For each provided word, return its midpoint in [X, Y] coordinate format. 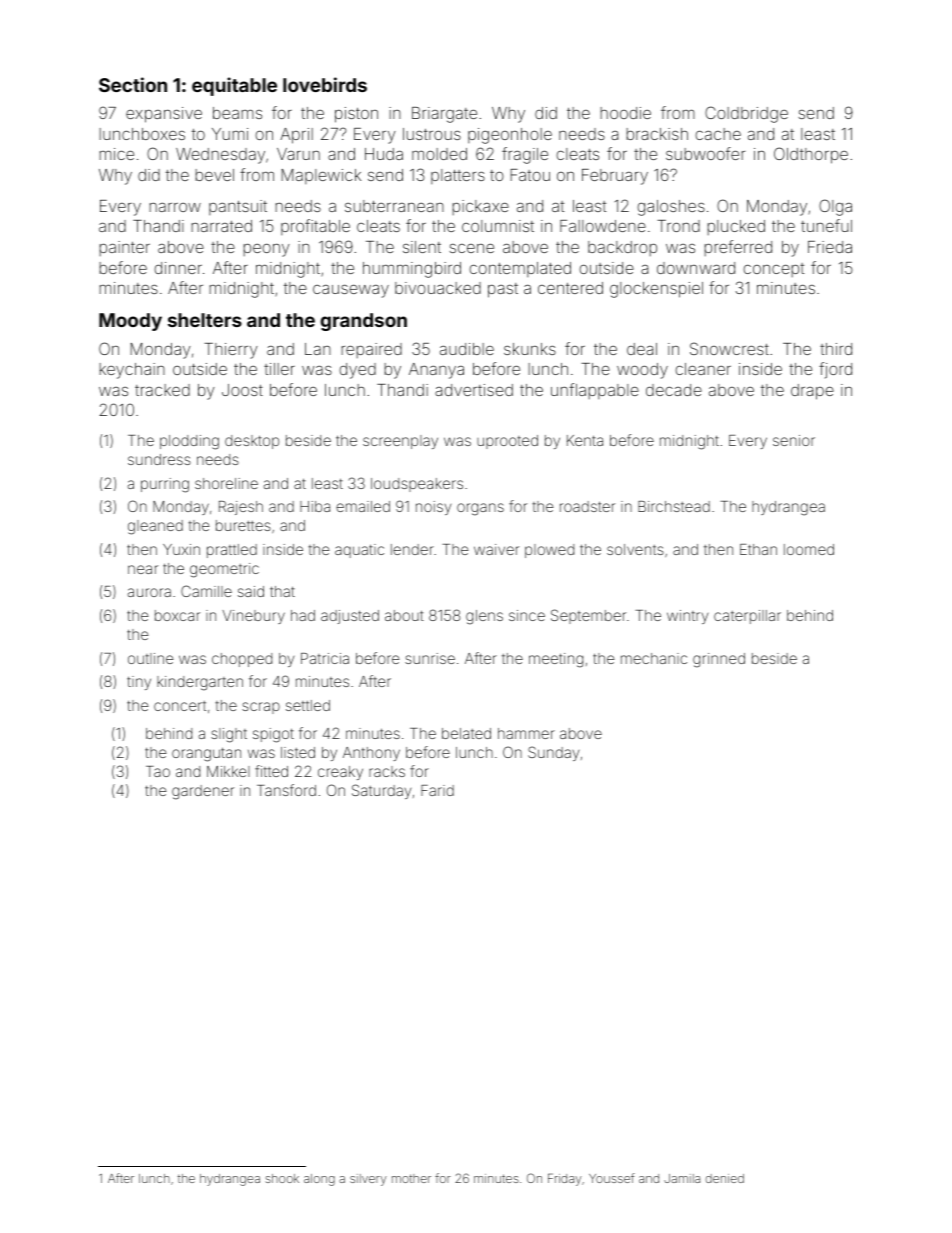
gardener [203, 792]
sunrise [430, 658]
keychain [132, 371]
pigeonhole [510, 136]
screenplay [400, 442]
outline [150, 658]
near [143, 569]
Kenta [585, 440]
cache [718, 134]
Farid [437, 790]
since [527, 615]
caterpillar [747, 617]
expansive [164, 115]
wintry [687, 617]
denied [725, 1178]
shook [282, 1178]
